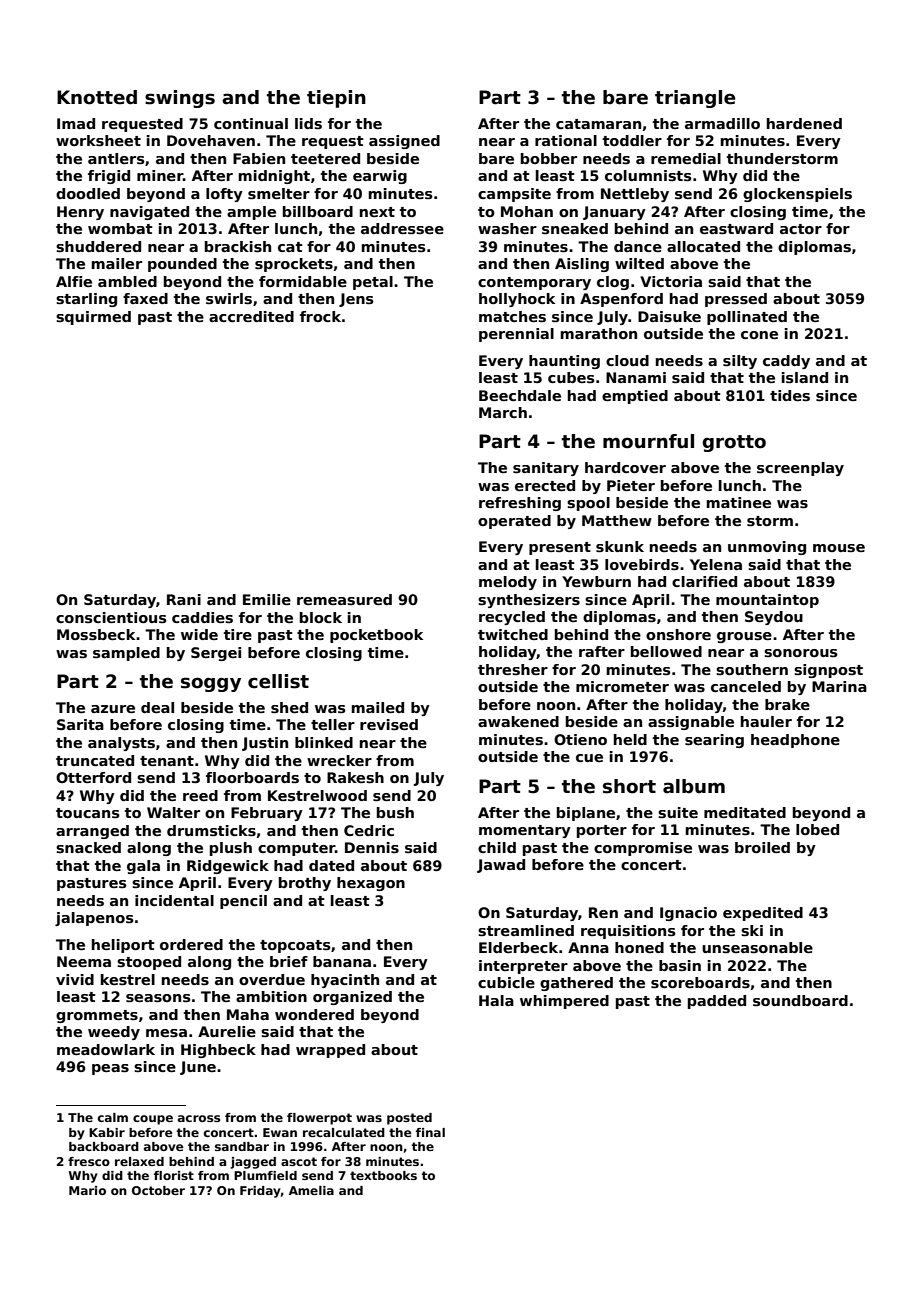  What do you see at coordinates (160, 175) in the document?
I see `miner` at bounding box center [160, 175].
